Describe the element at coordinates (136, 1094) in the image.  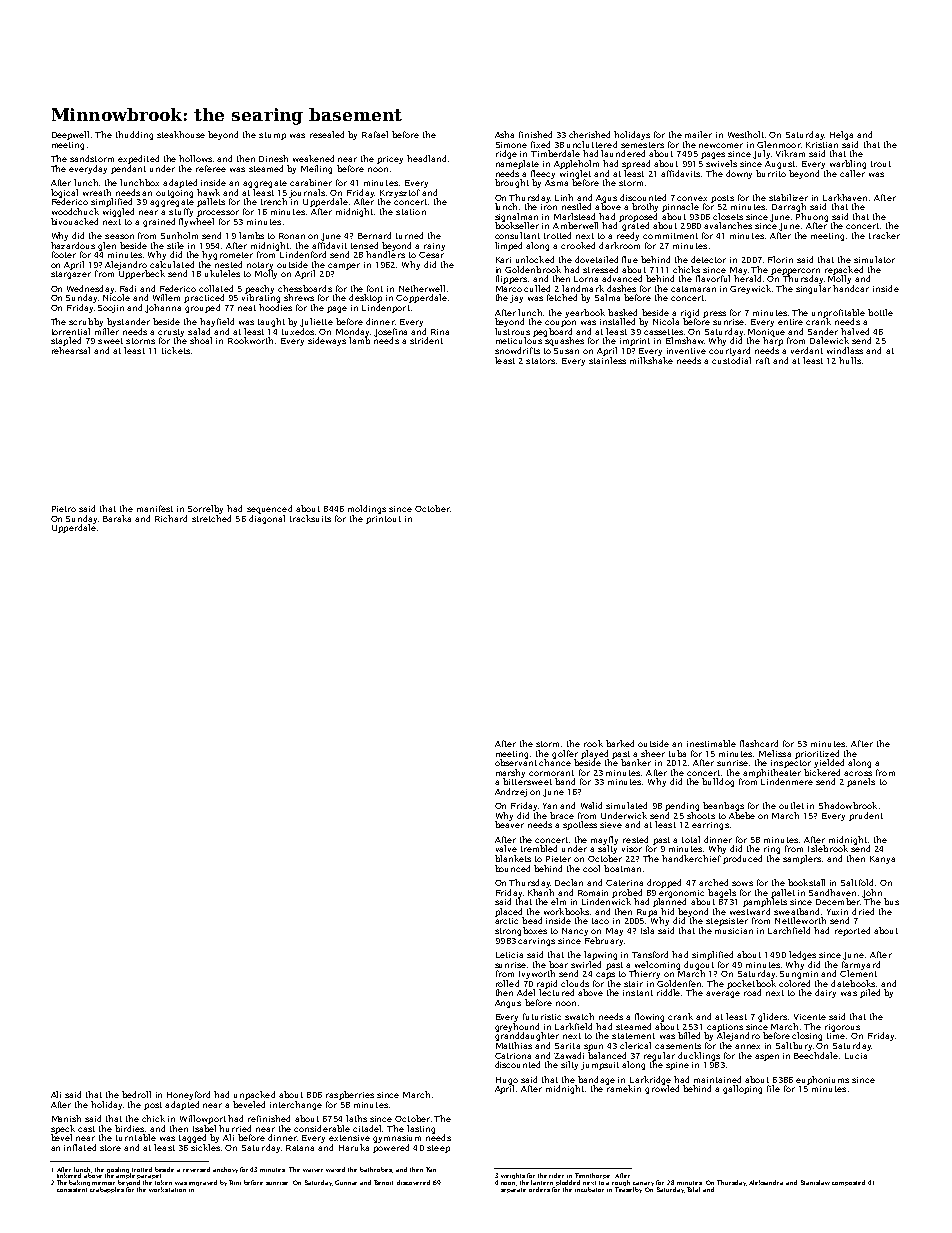
I see `bedroll` at that location.
